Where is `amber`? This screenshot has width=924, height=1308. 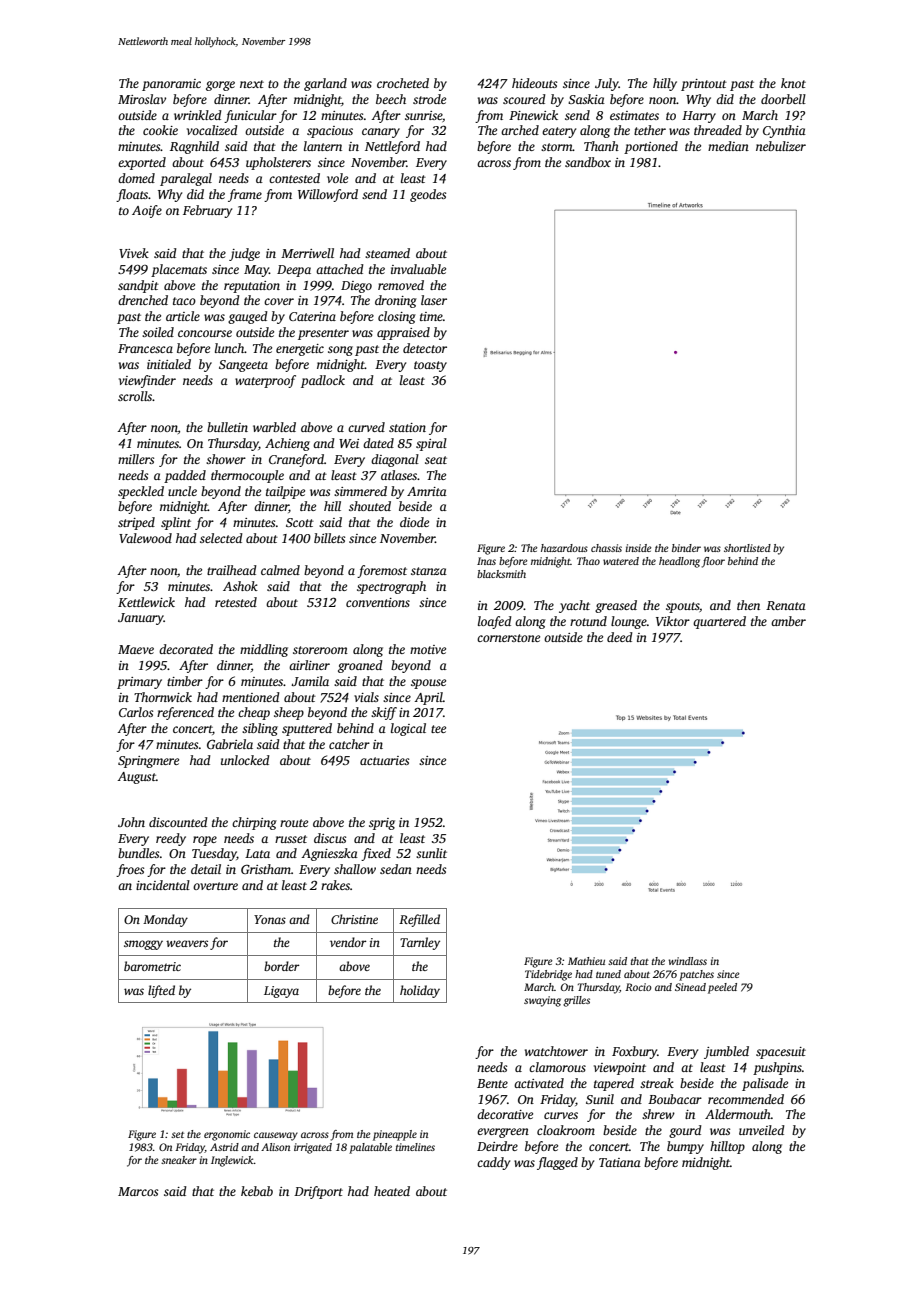
amber is located at coordinates (788, 621).
